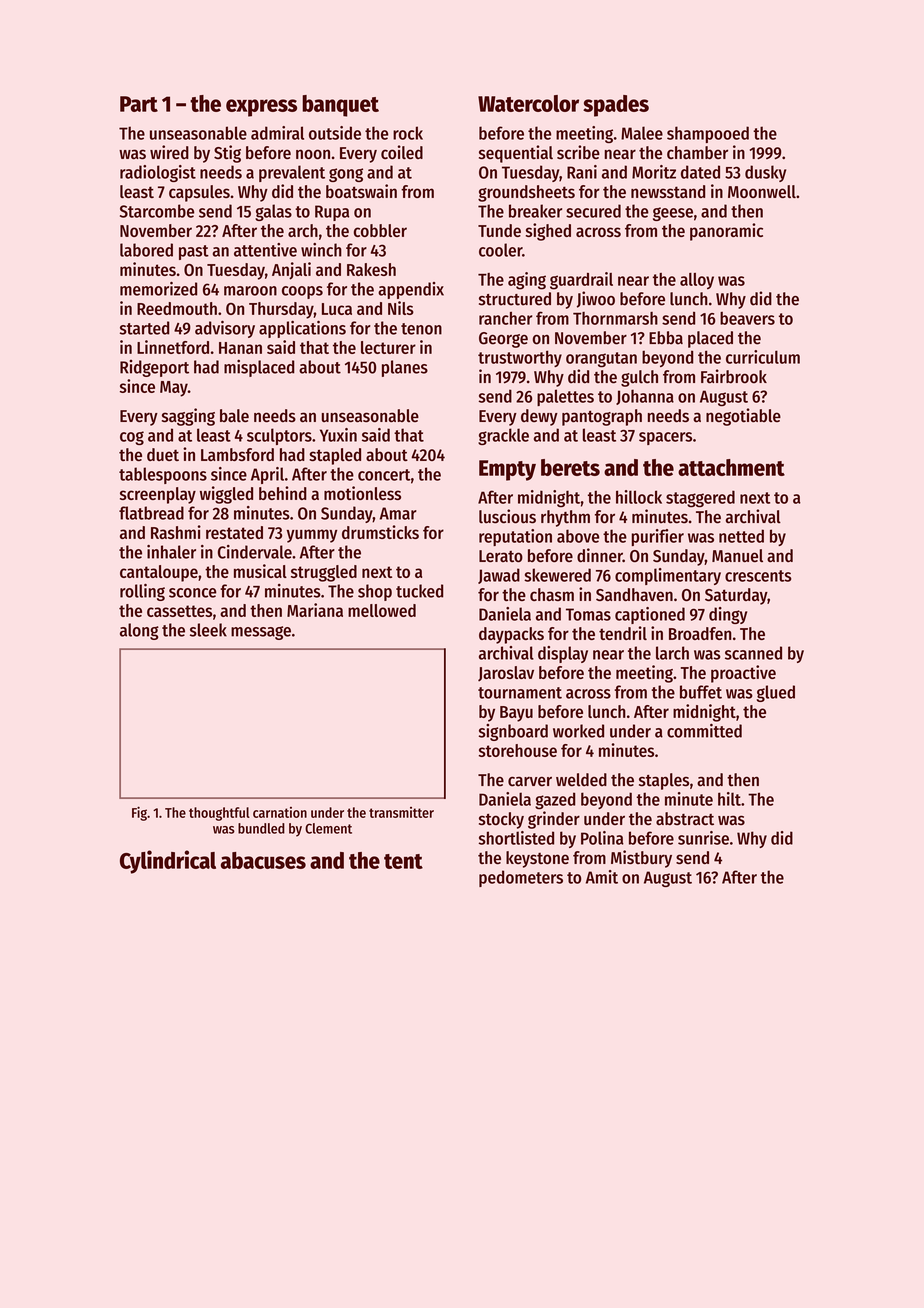 This screenshot has height=1308, width=924. I want to click on yummy, so click(312, 536).
